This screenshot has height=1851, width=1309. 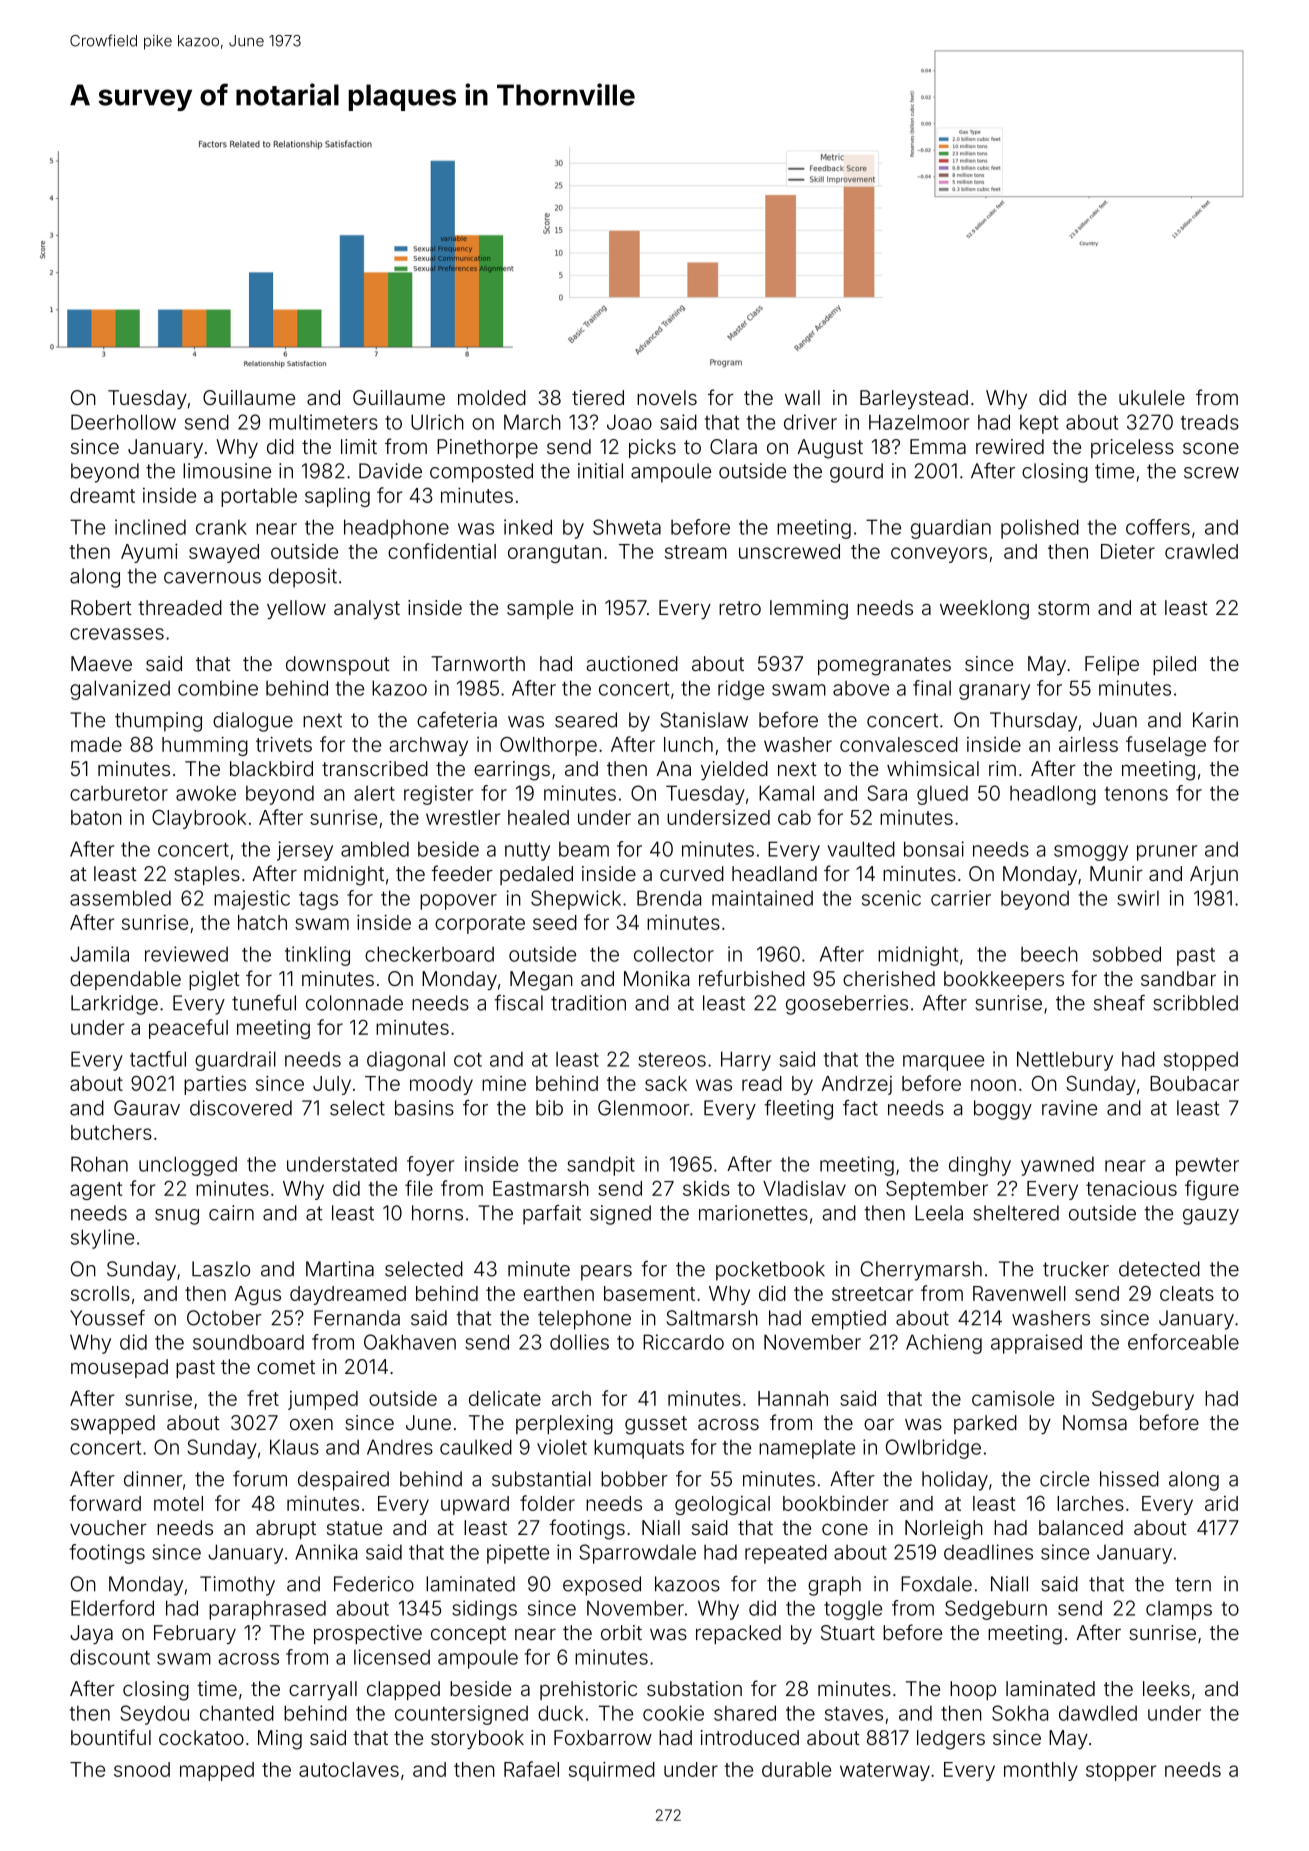 I want to click on piled, so click(x=1174, y=665).
